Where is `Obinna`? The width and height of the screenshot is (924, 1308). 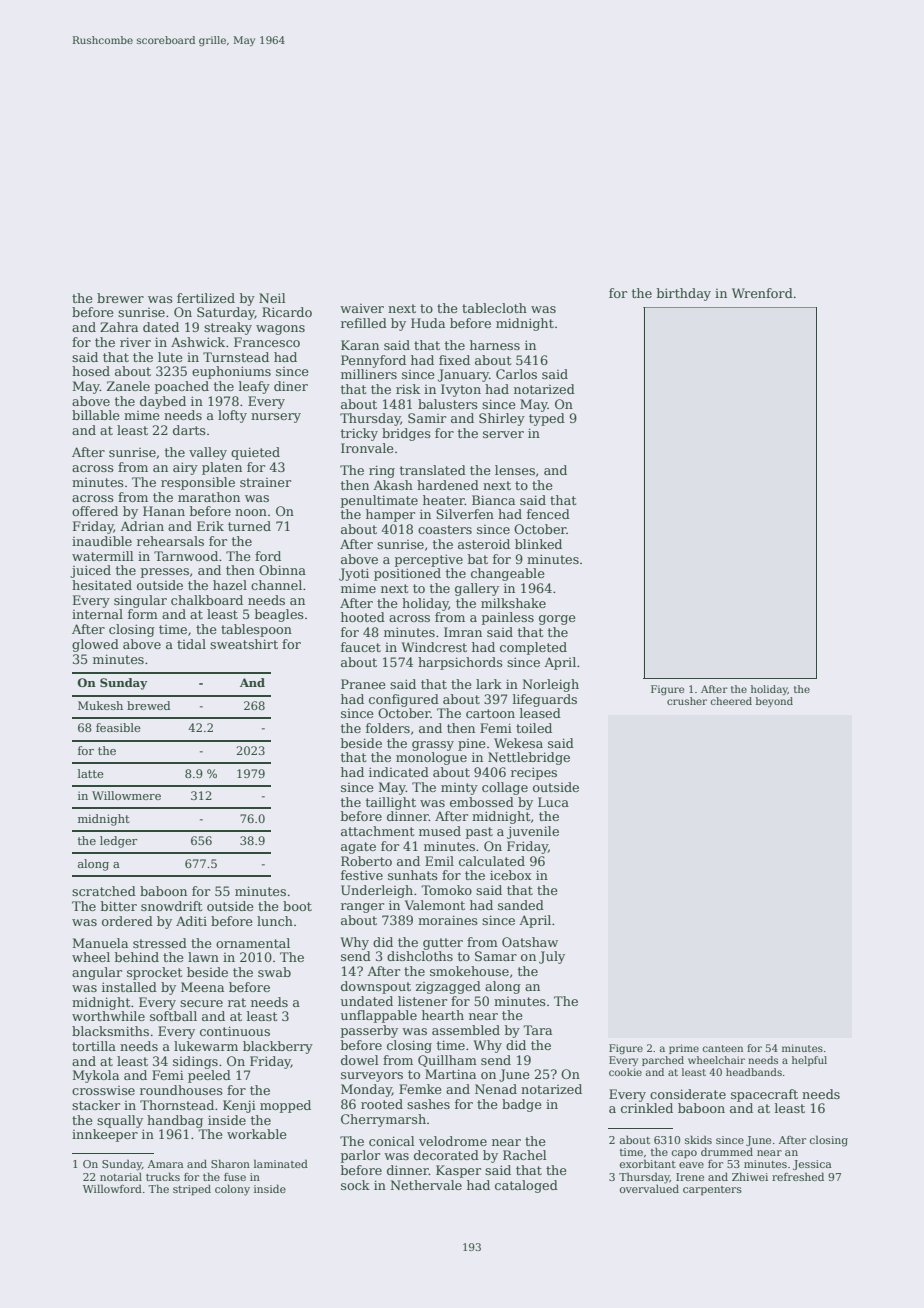 Obinna is located at coordinates (282, 570).
